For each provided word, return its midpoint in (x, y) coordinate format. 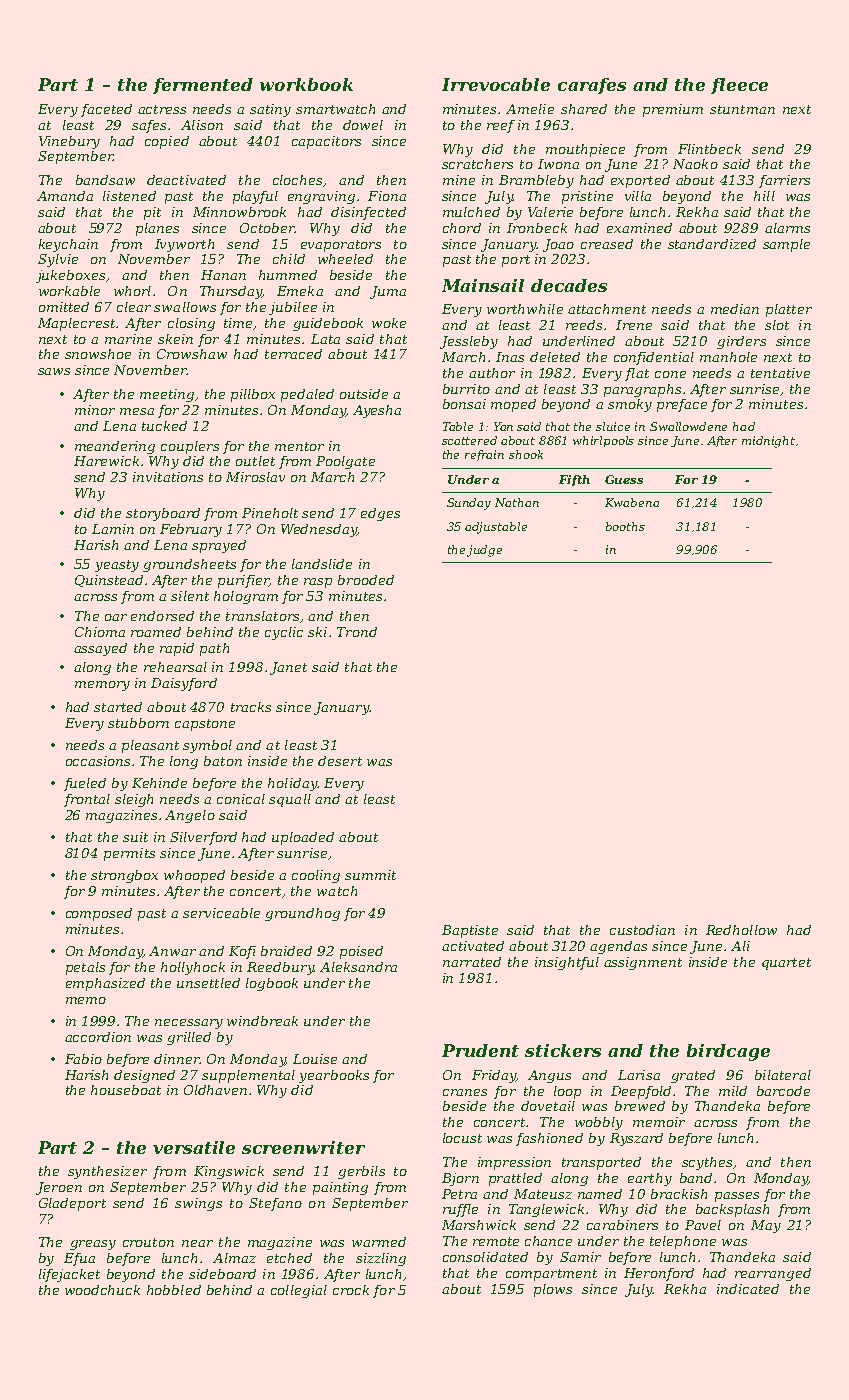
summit (370, 875)
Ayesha (377, 411)
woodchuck (102, 1290)
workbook (306, 84)
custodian (642, 930)
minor (95, 410)
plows (553, 1290)
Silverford (203, 838)
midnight (768, 442)
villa (638, 196)
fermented (203, 86)
